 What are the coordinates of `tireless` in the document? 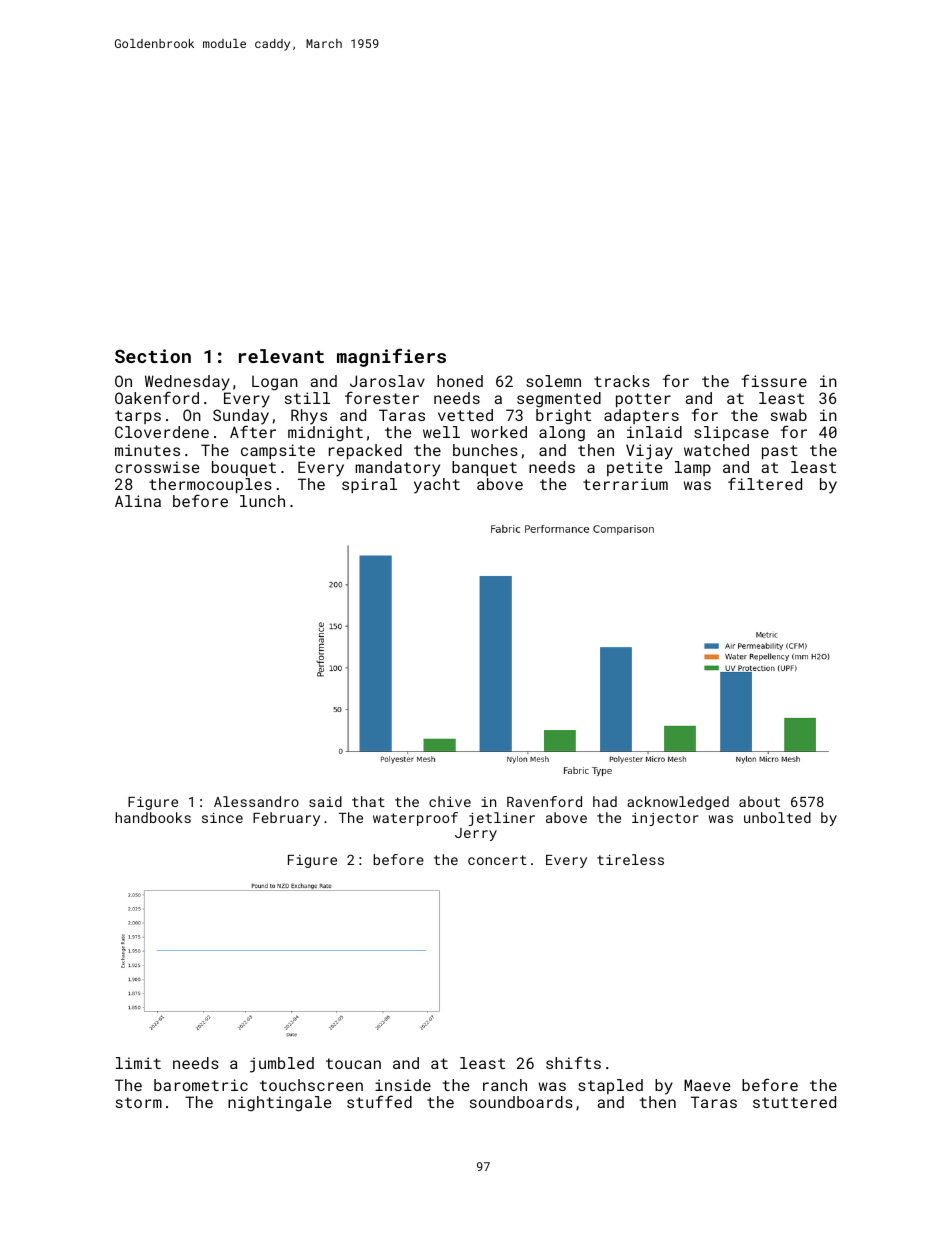 It's located at (630, 859).
